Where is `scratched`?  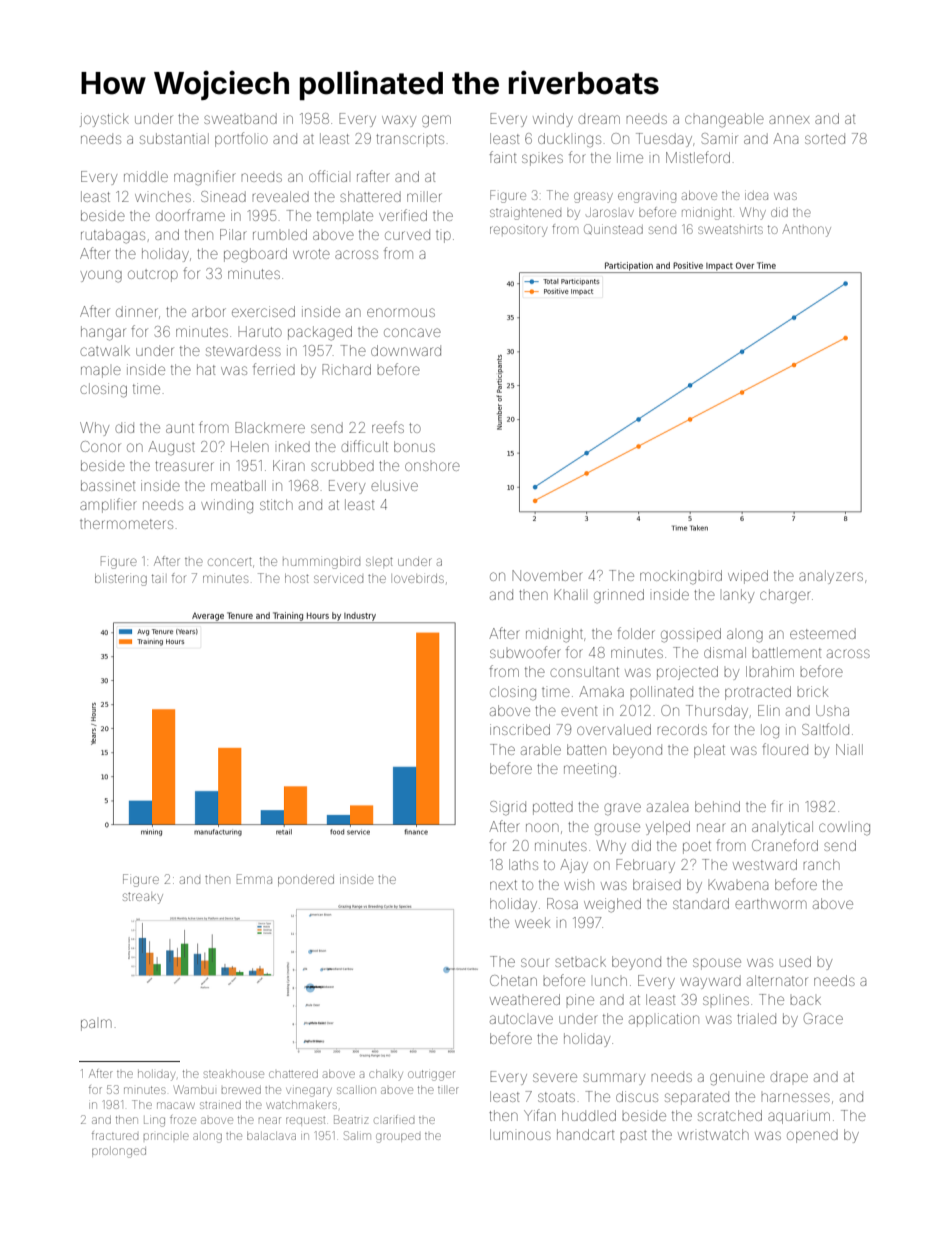
scratched is located at coordinates (730, 1115).
